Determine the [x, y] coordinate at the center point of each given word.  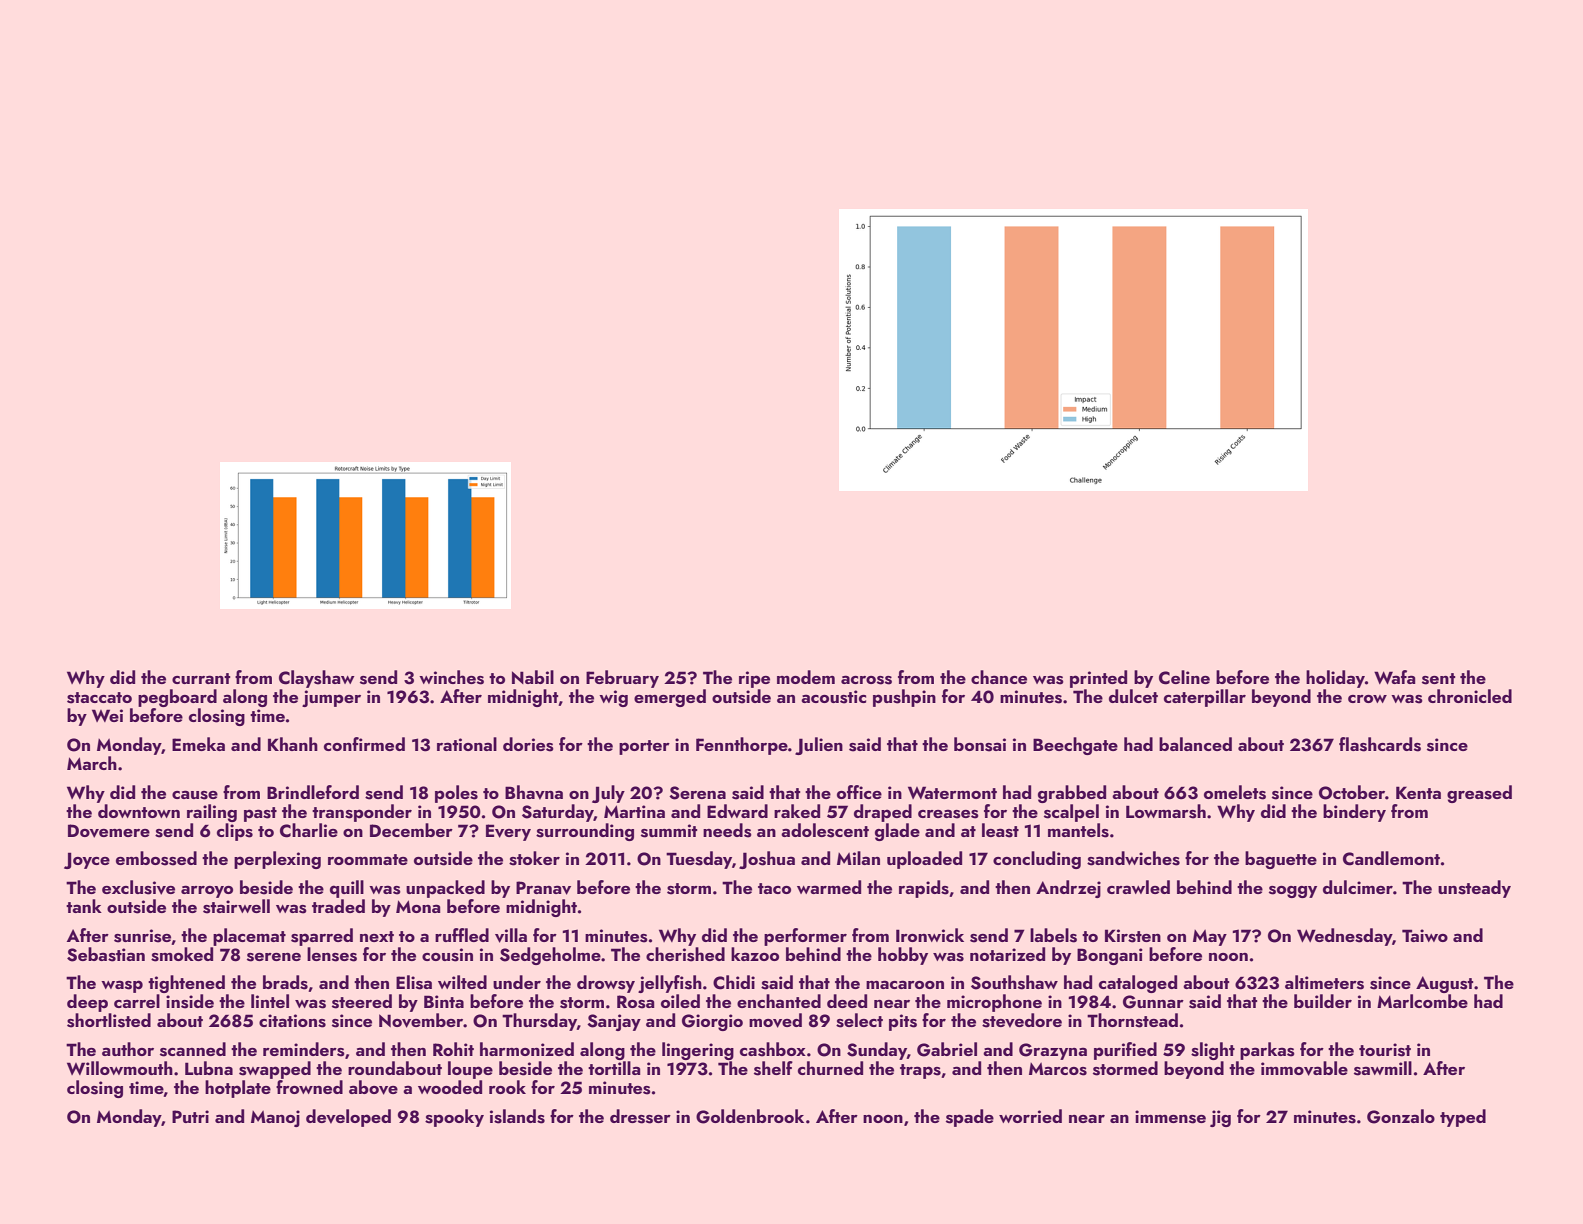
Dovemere [109, 831]
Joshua [767, 860]
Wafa [1395, 677]
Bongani [1110, 956]
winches [451, 677]
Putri [190, 1116]
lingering [698, 1051]
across [866, 680]
